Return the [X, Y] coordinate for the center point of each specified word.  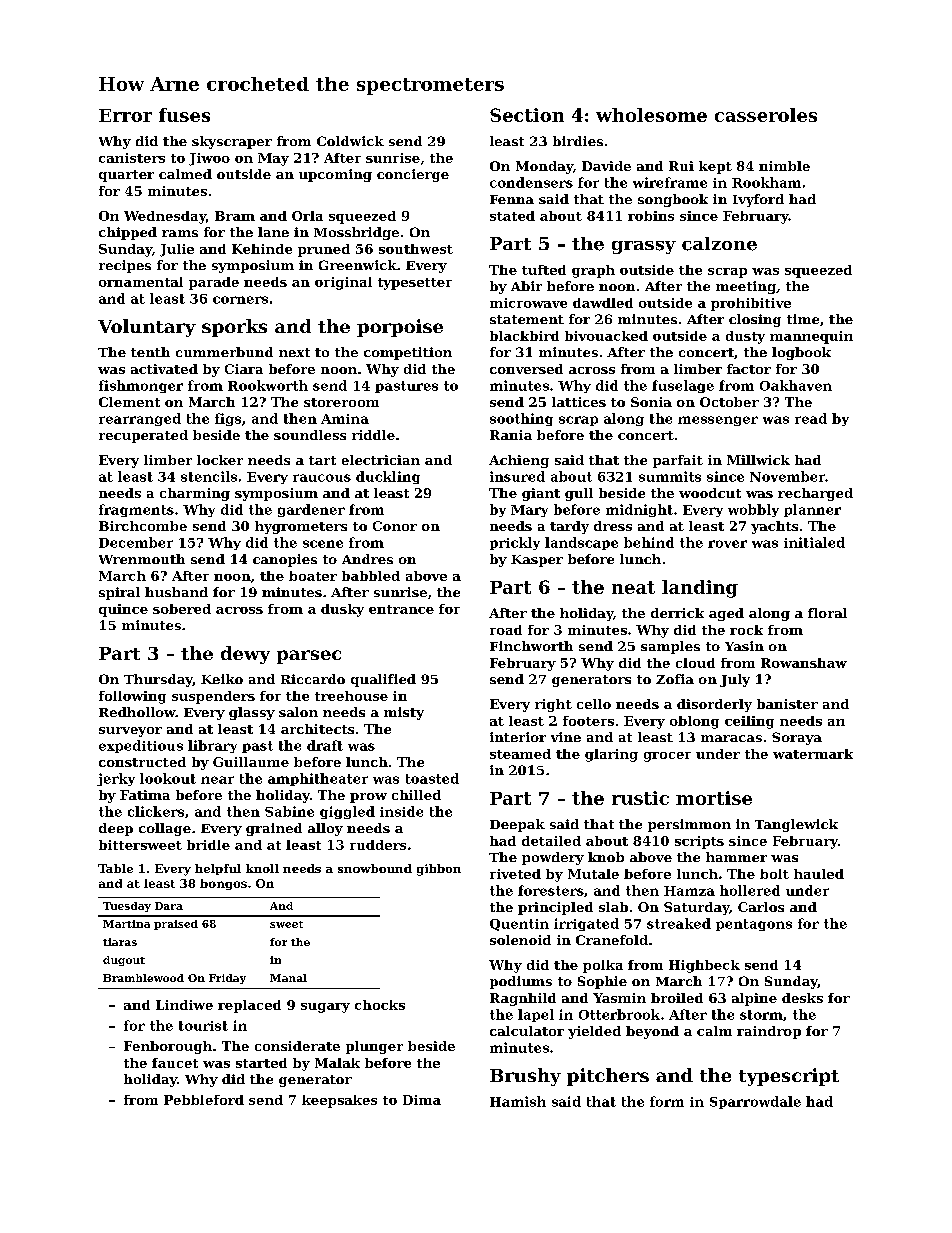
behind [649, 542]
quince [123, 610]
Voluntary [147, 328]
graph [593, 271]
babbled [371, 576]
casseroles [766, 115]
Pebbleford [204, 1100]
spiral [119, 593]
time [803, 319]
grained [274, 829]
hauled [819, 874]
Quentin [519, 925]
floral [827, 613]
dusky [342, 610]
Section [527, 115]
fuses [184, 115]
